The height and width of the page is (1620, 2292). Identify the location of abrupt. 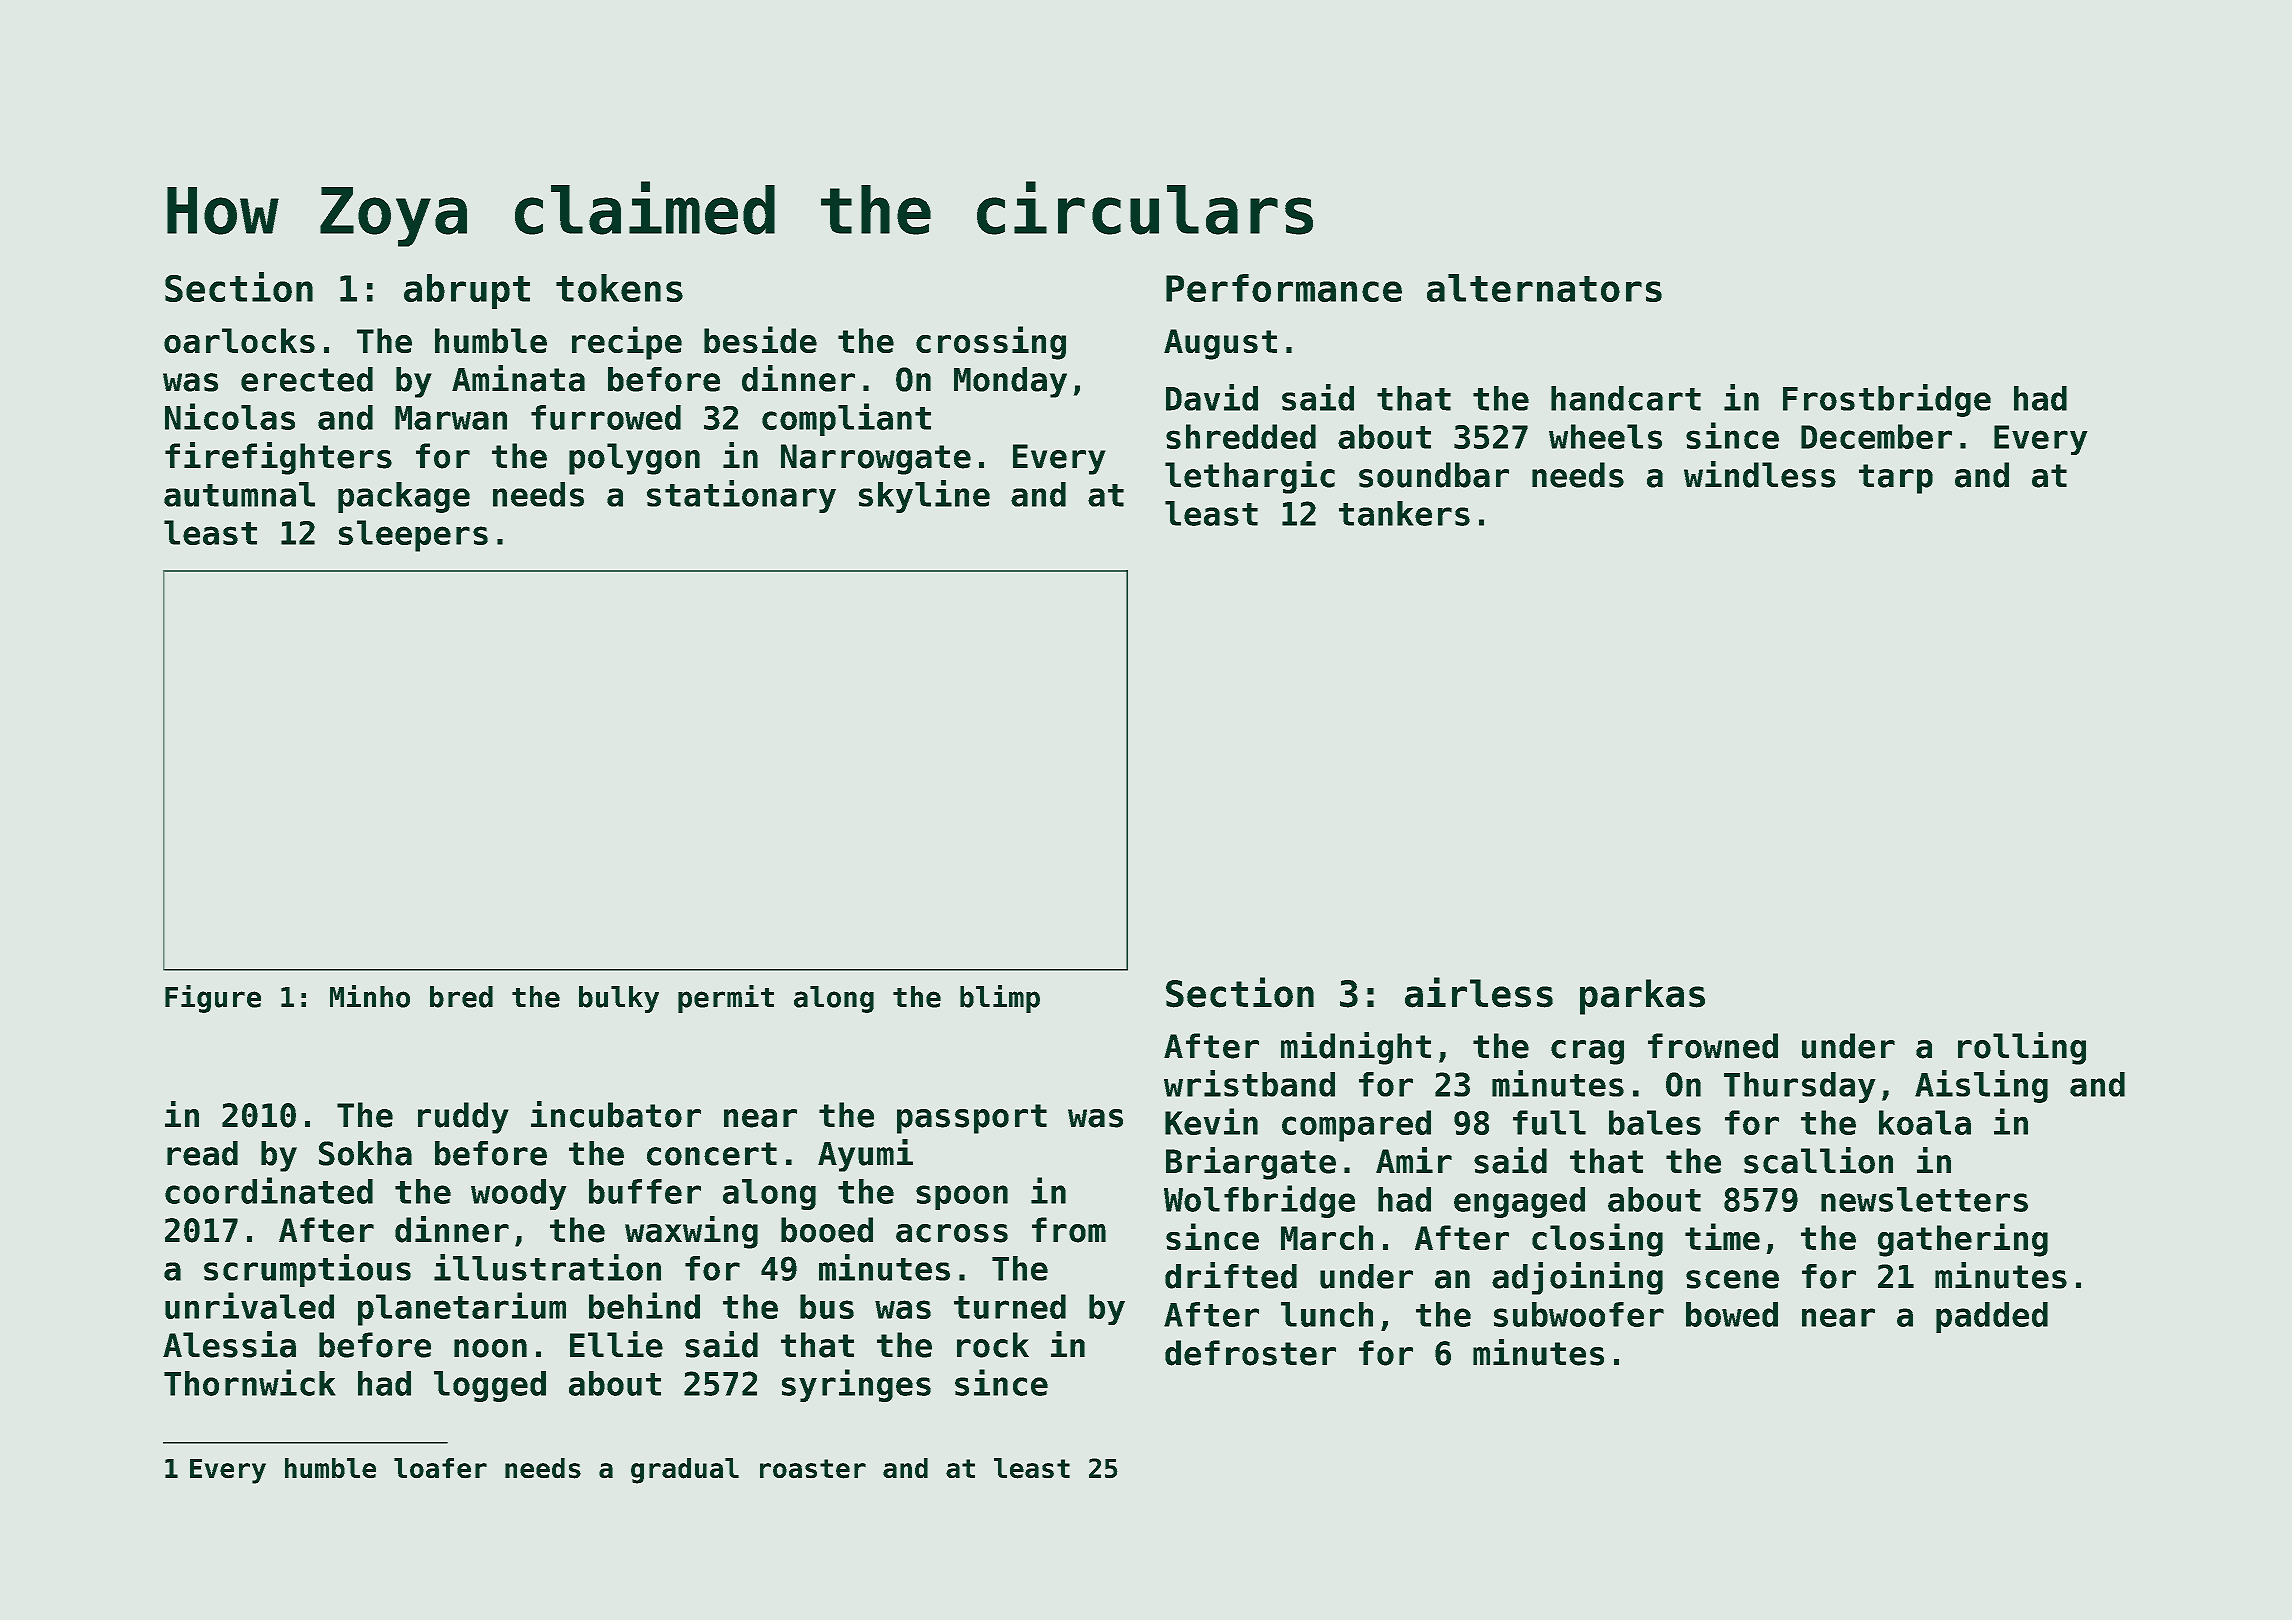
(467, 291).
